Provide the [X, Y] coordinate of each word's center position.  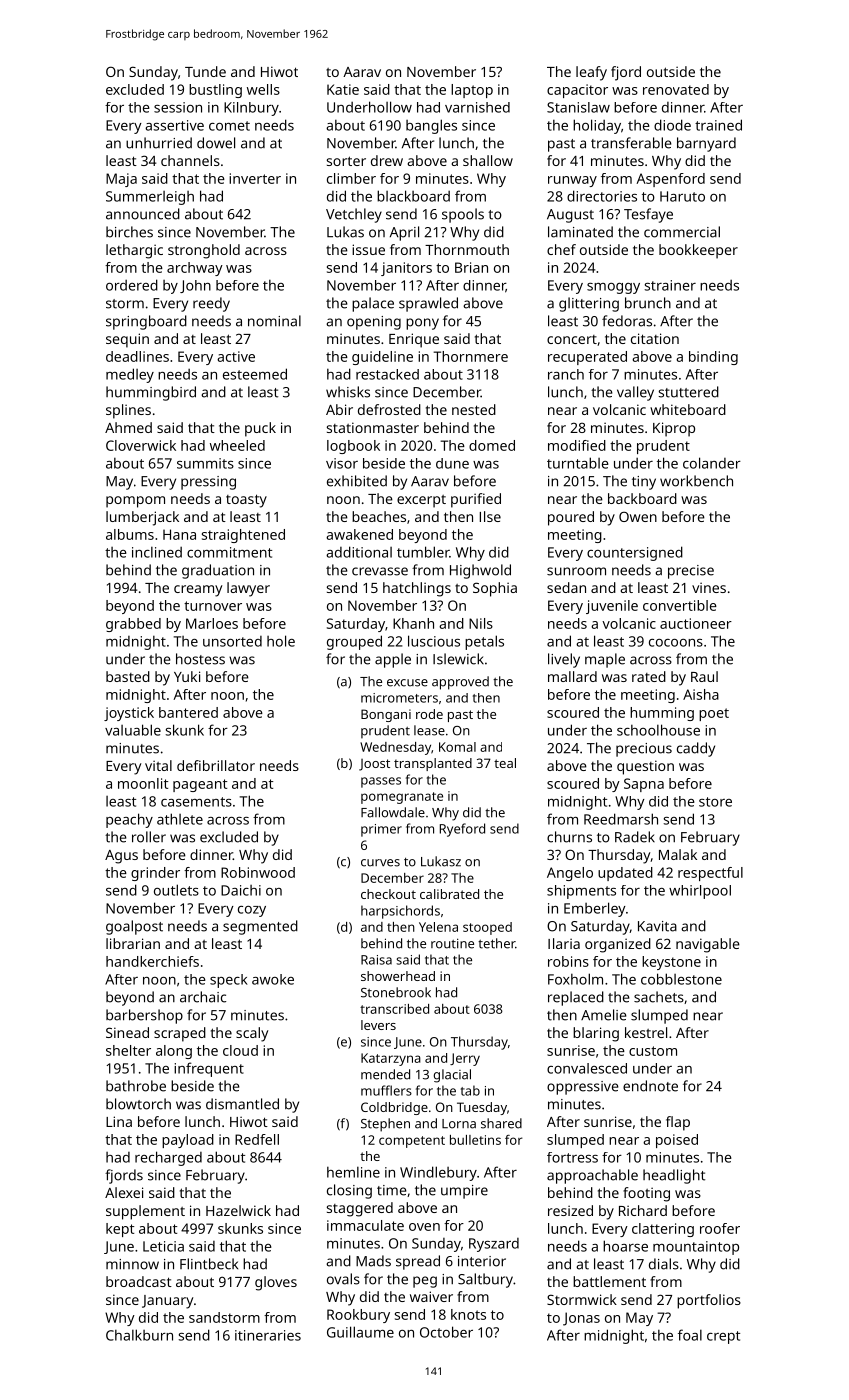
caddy [696, 749]
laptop [472, 91]
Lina [119, 1121]
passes [381, 782]
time [392, 1190]
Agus [121, 857]
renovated [676, 89]
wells [263, 89]
